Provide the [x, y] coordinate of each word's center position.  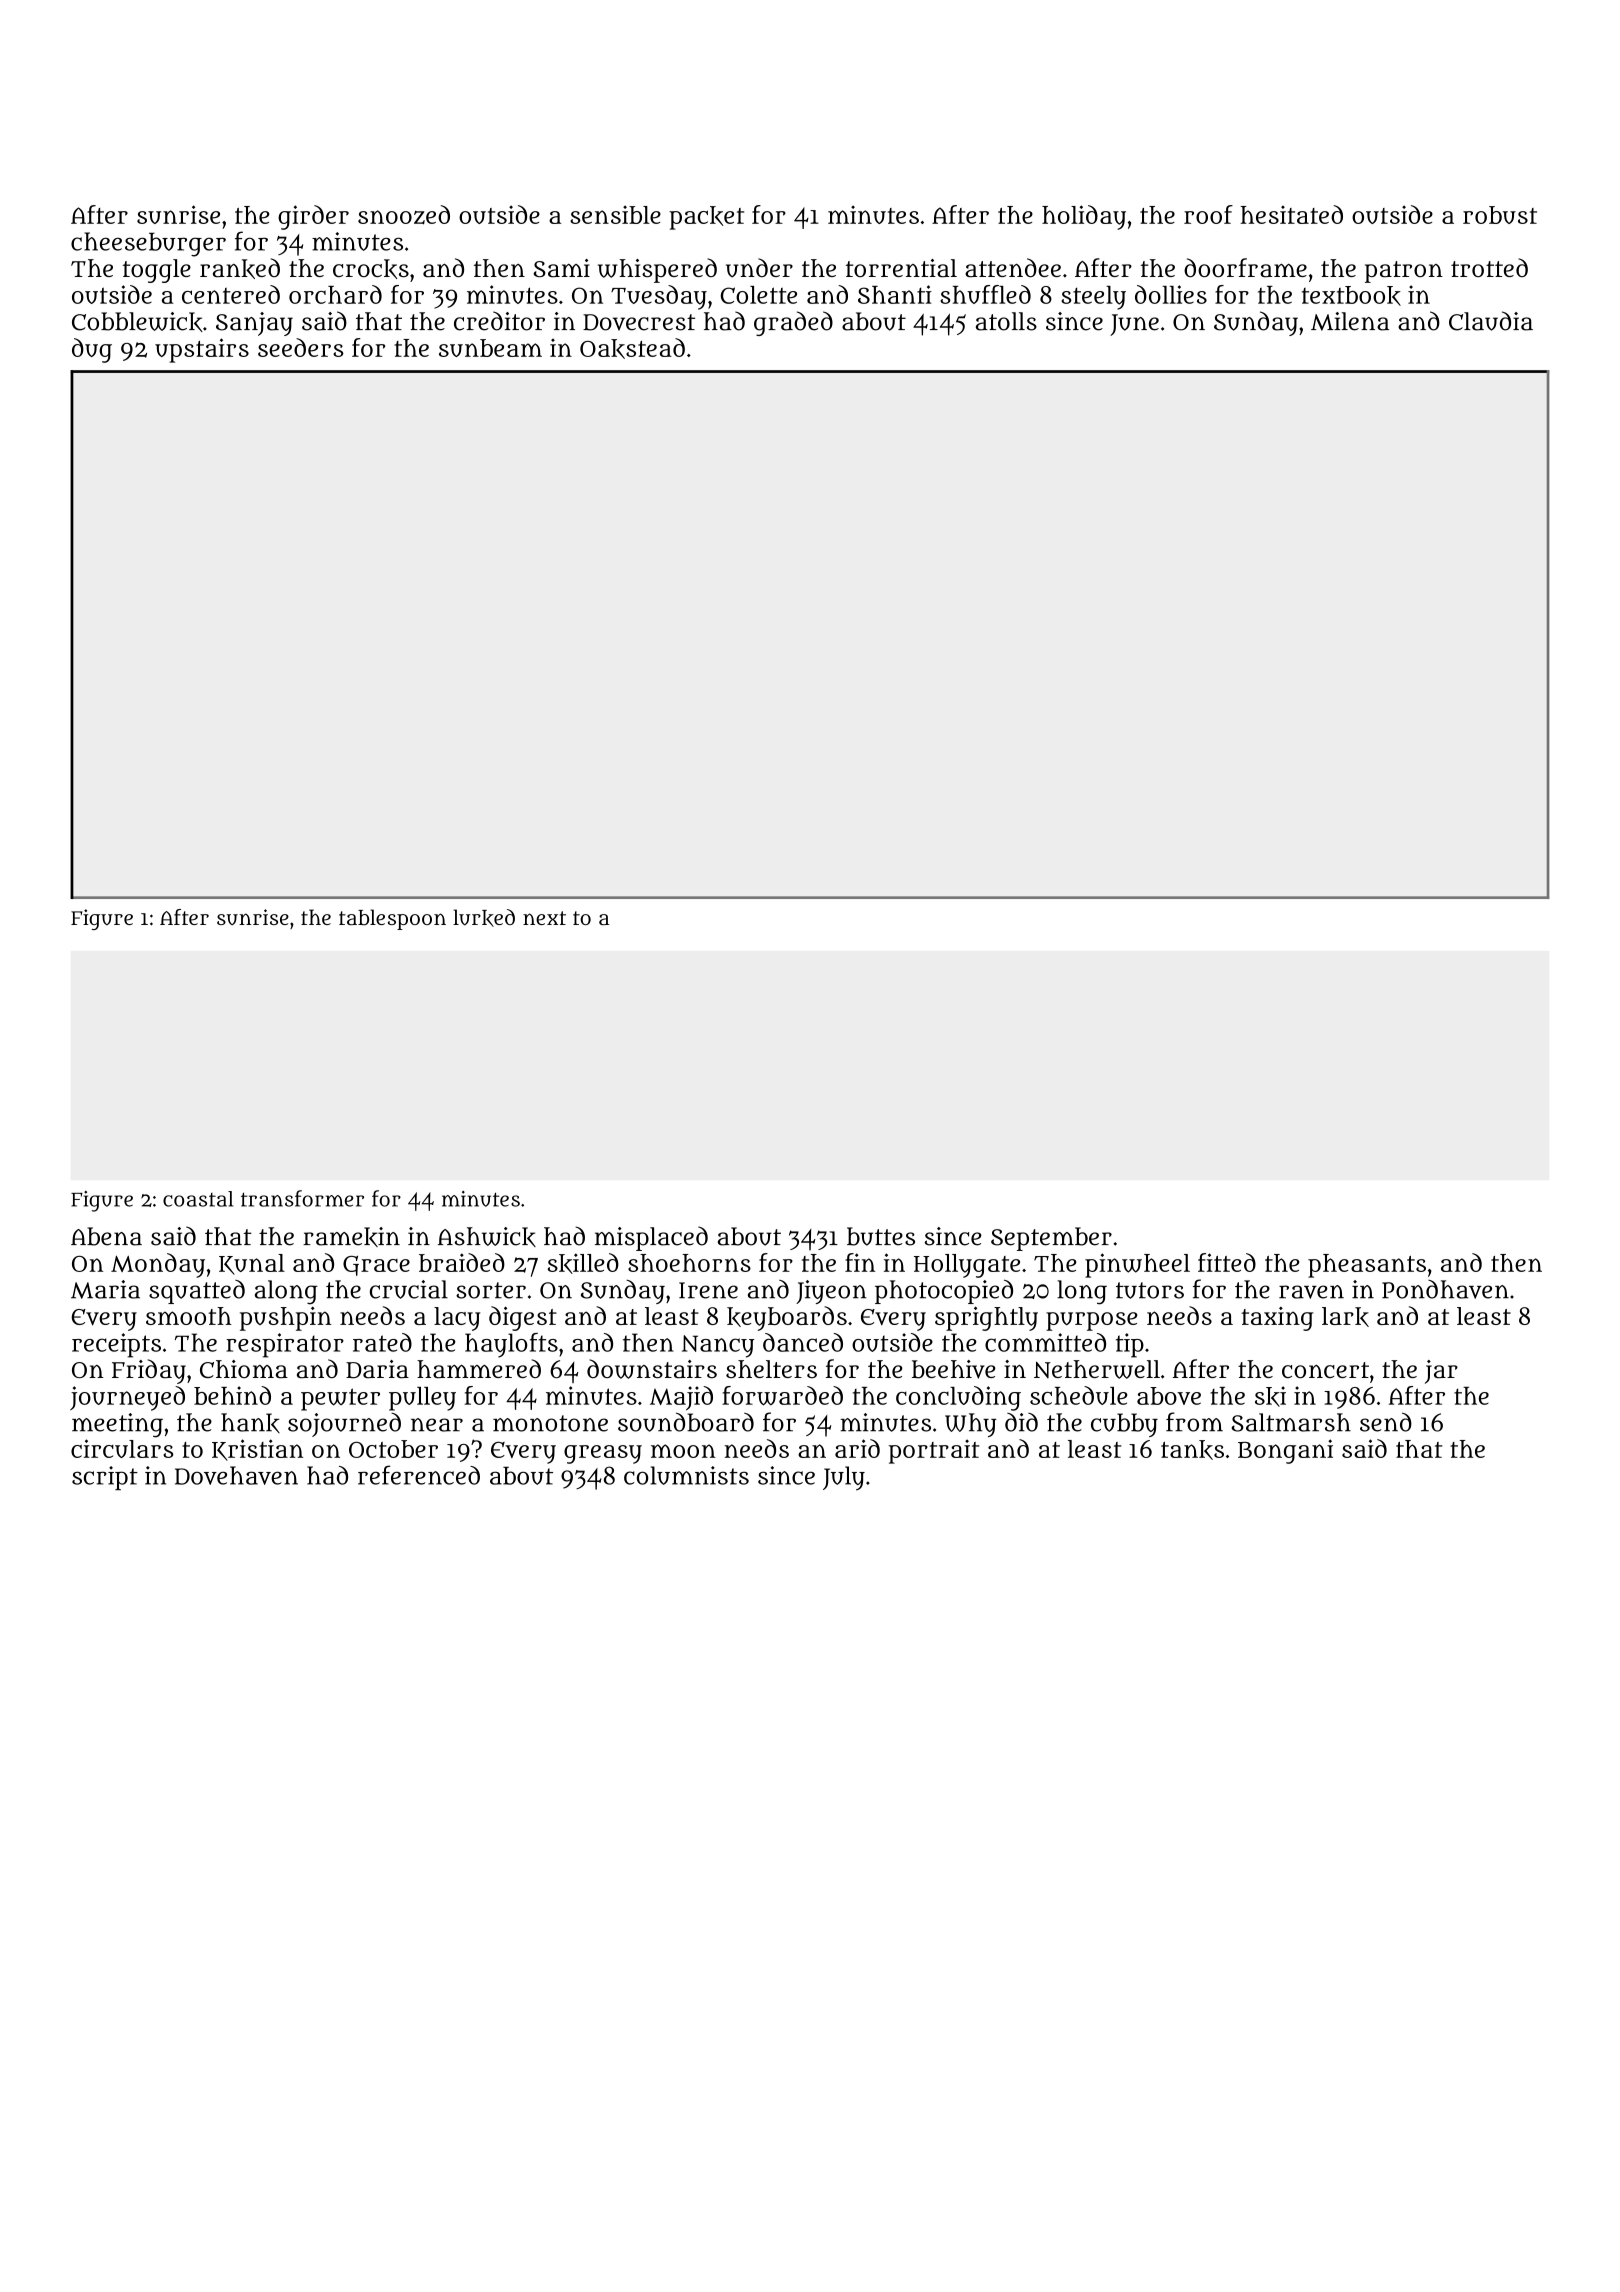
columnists [686, 1475]
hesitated [1291, 214]
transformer [302, 1198]
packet [706, 218]
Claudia [1491, 321]
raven [1311, 1292]
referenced [419, 1475]
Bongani [1285, 1451]
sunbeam [490, 348]
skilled [583, 1263]
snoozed [404, 215]
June [1134, 325]
